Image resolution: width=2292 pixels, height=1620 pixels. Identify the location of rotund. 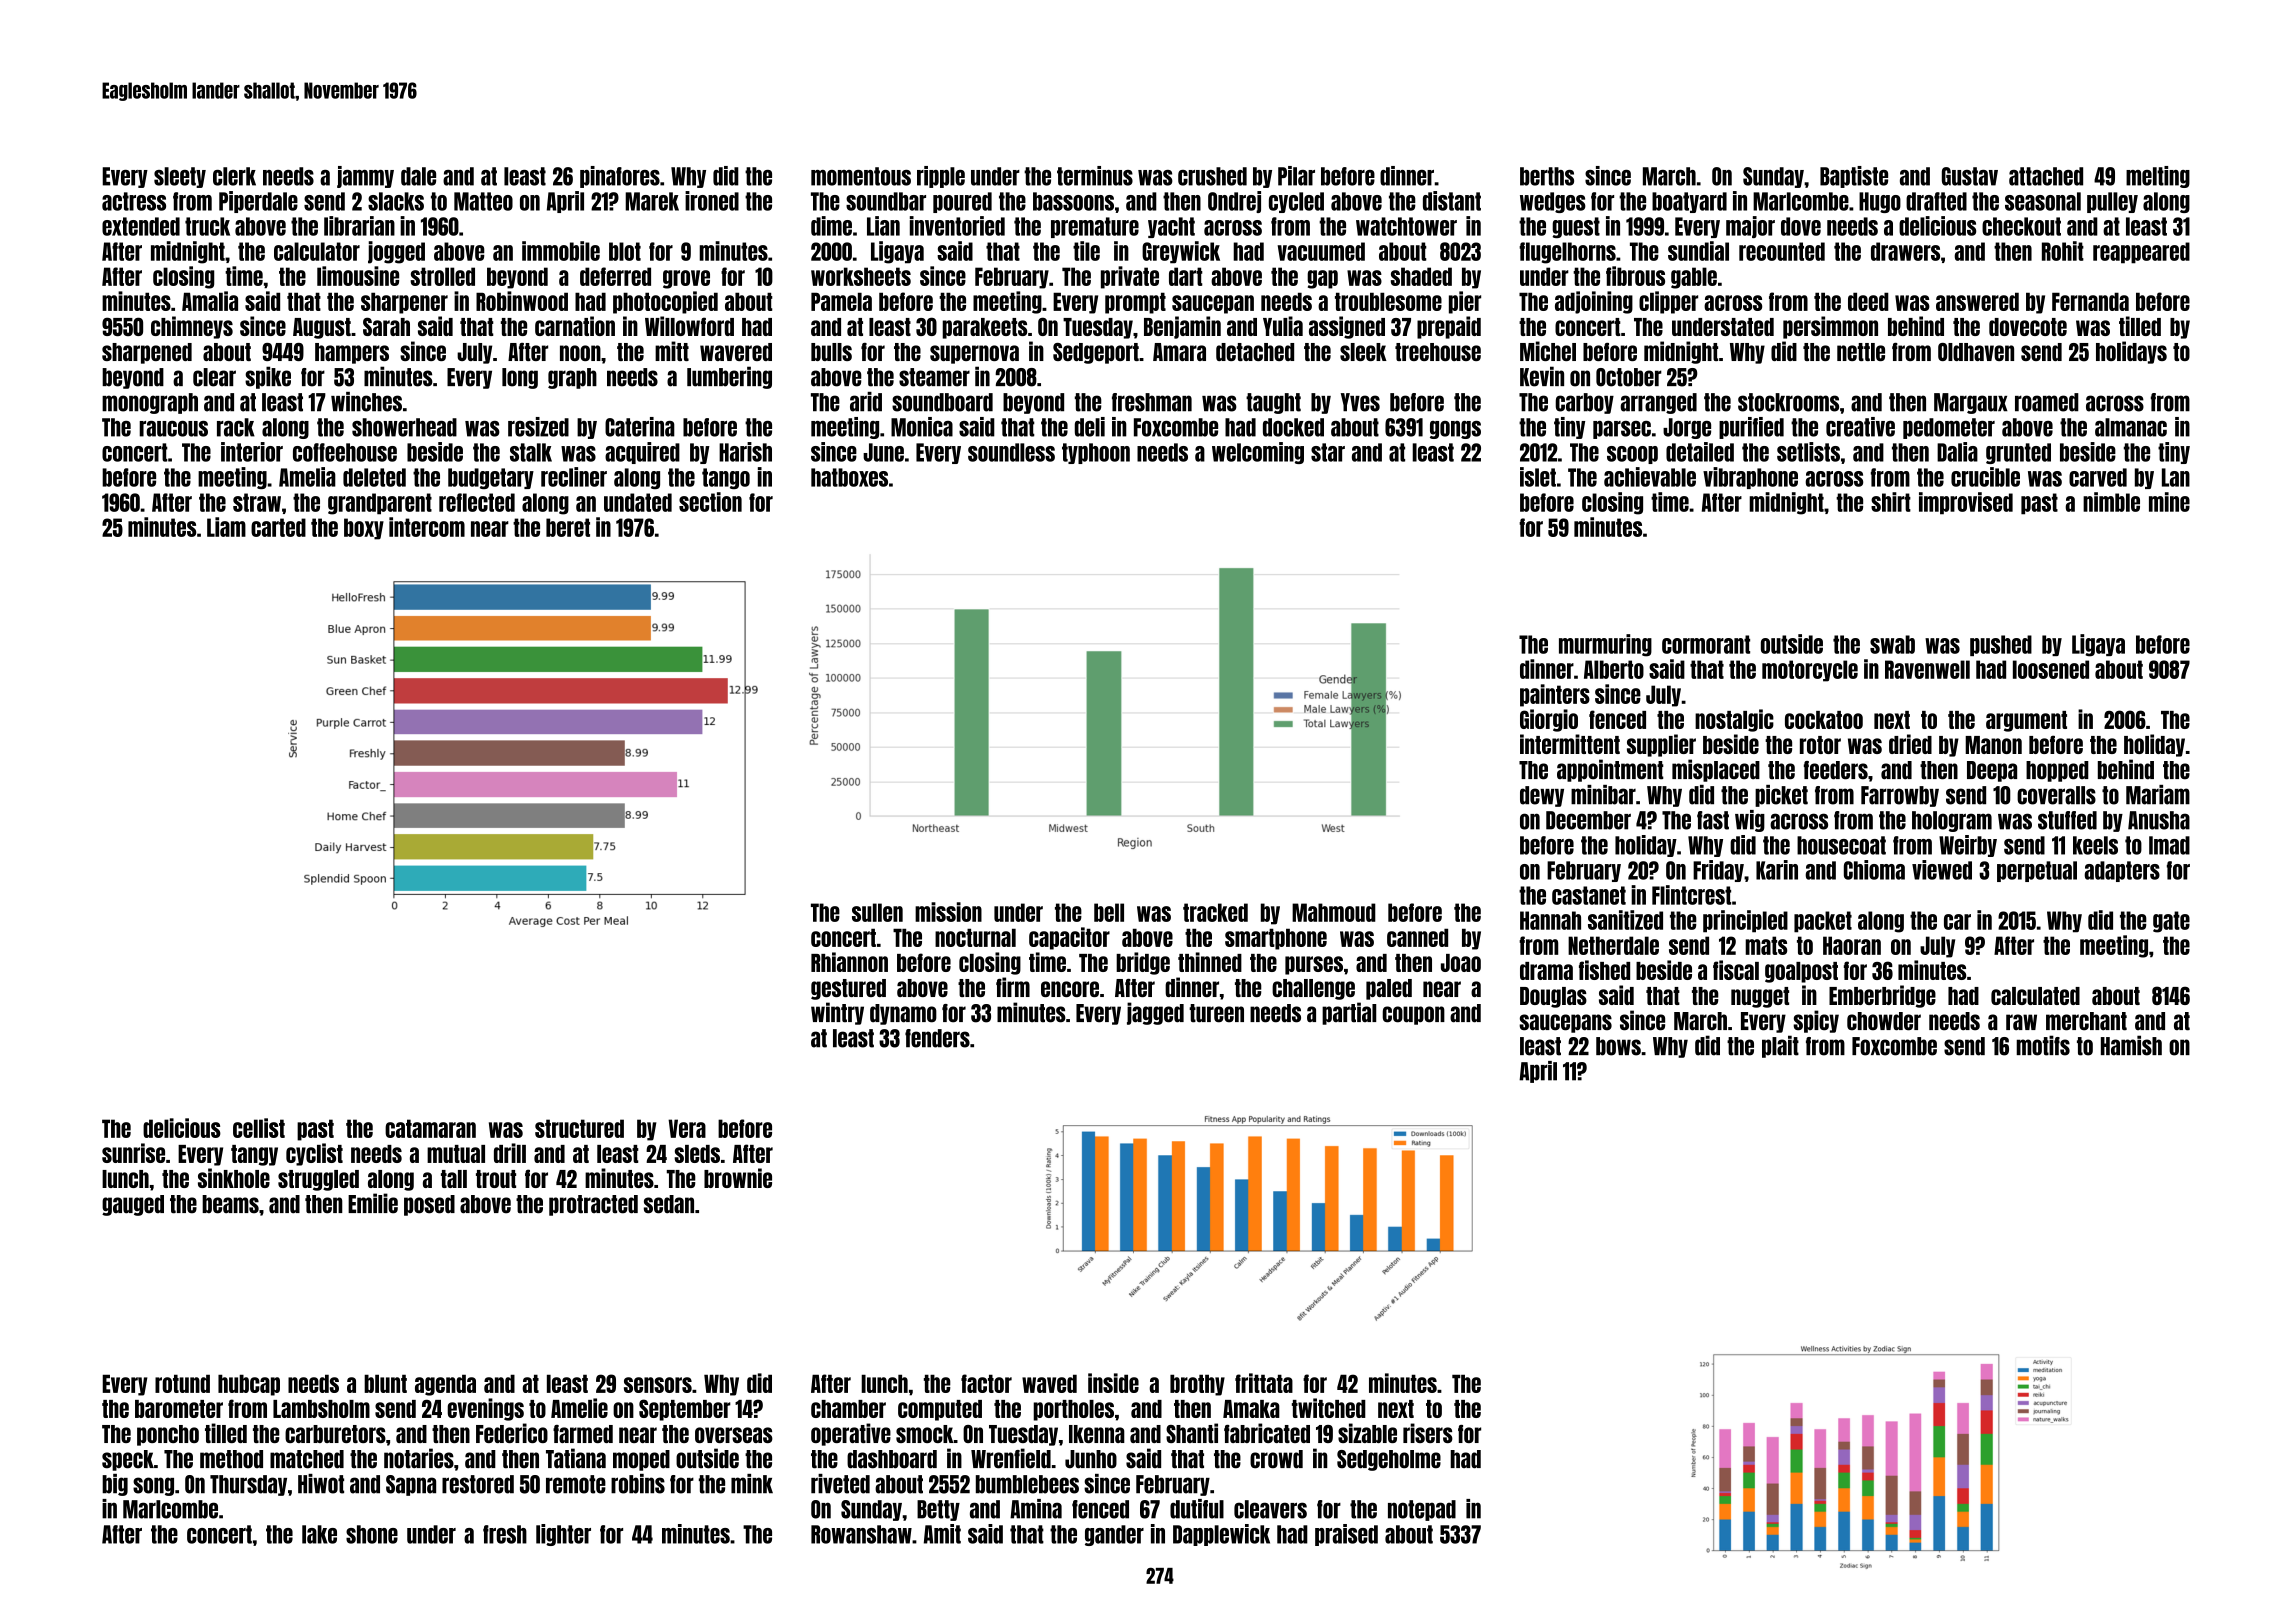
(182, 1383).
